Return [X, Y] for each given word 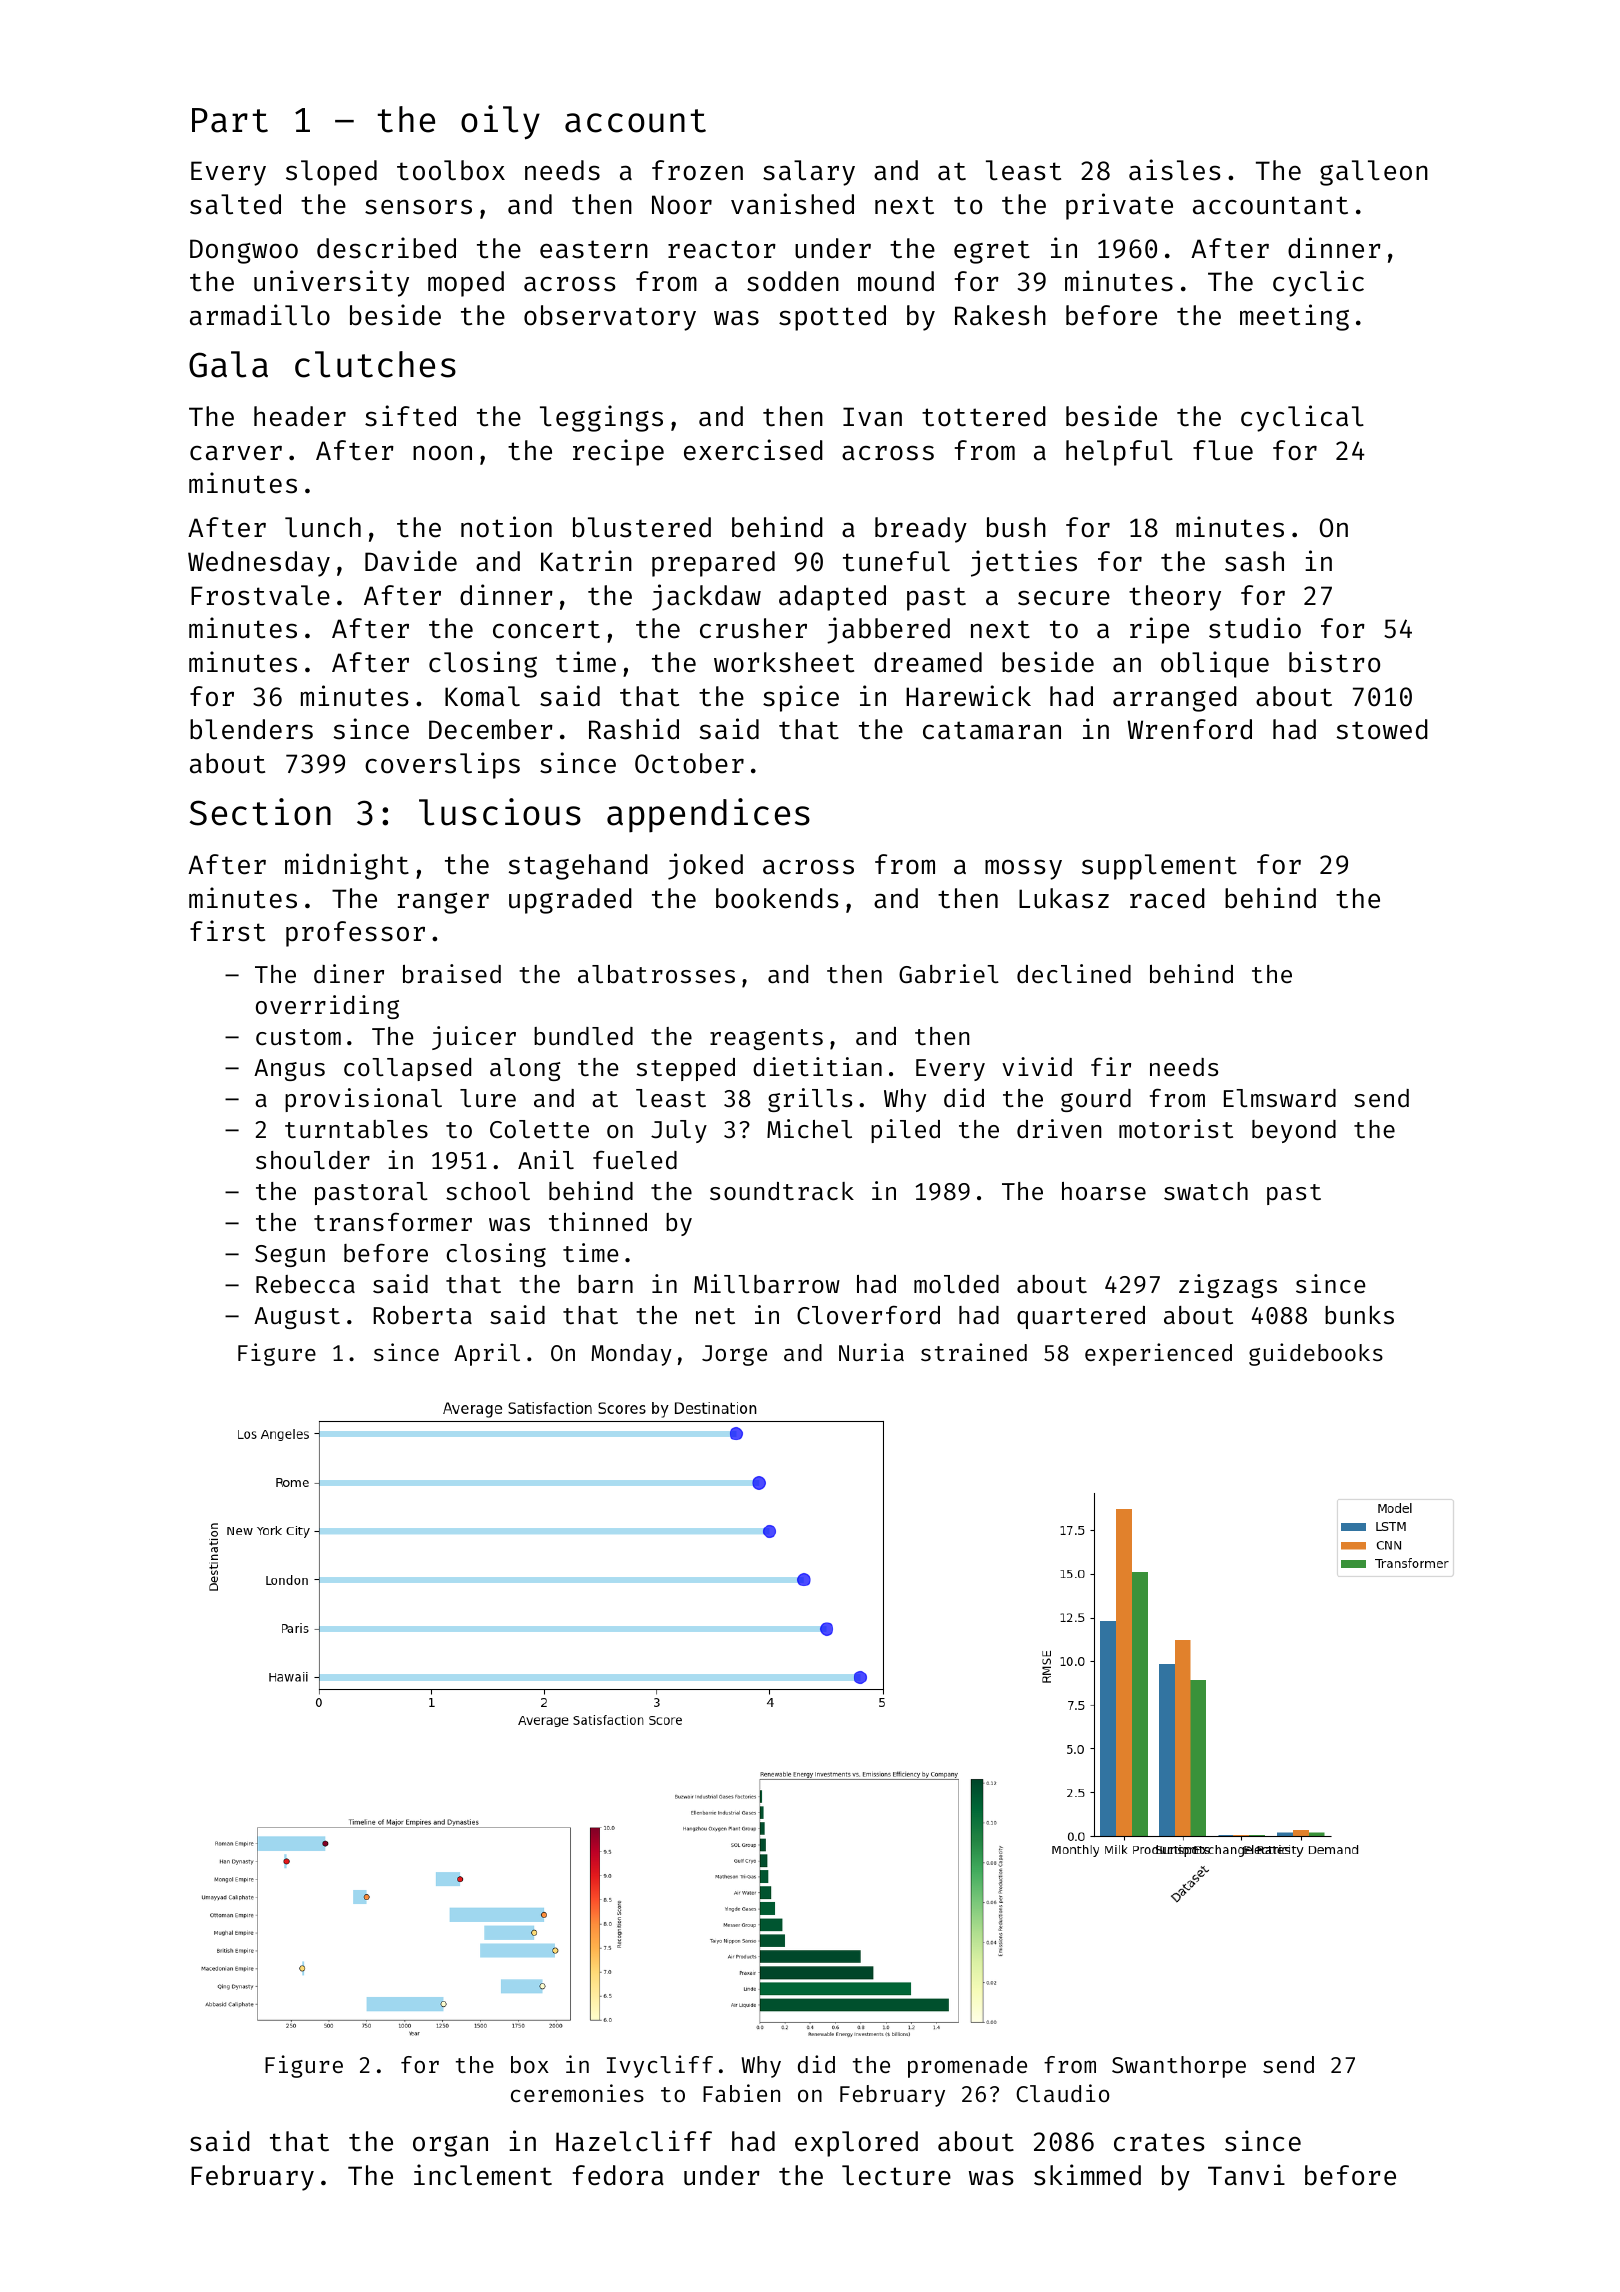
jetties [1024, 563]
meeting [1294, 317]
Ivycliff [660, 2066]
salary [809, 173]
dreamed [928, 662]
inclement [483, 2175]
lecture [896, 2175]
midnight [347, 866]
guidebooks [1316, 1354]
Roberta [422, 1315]
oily [500, 122]
